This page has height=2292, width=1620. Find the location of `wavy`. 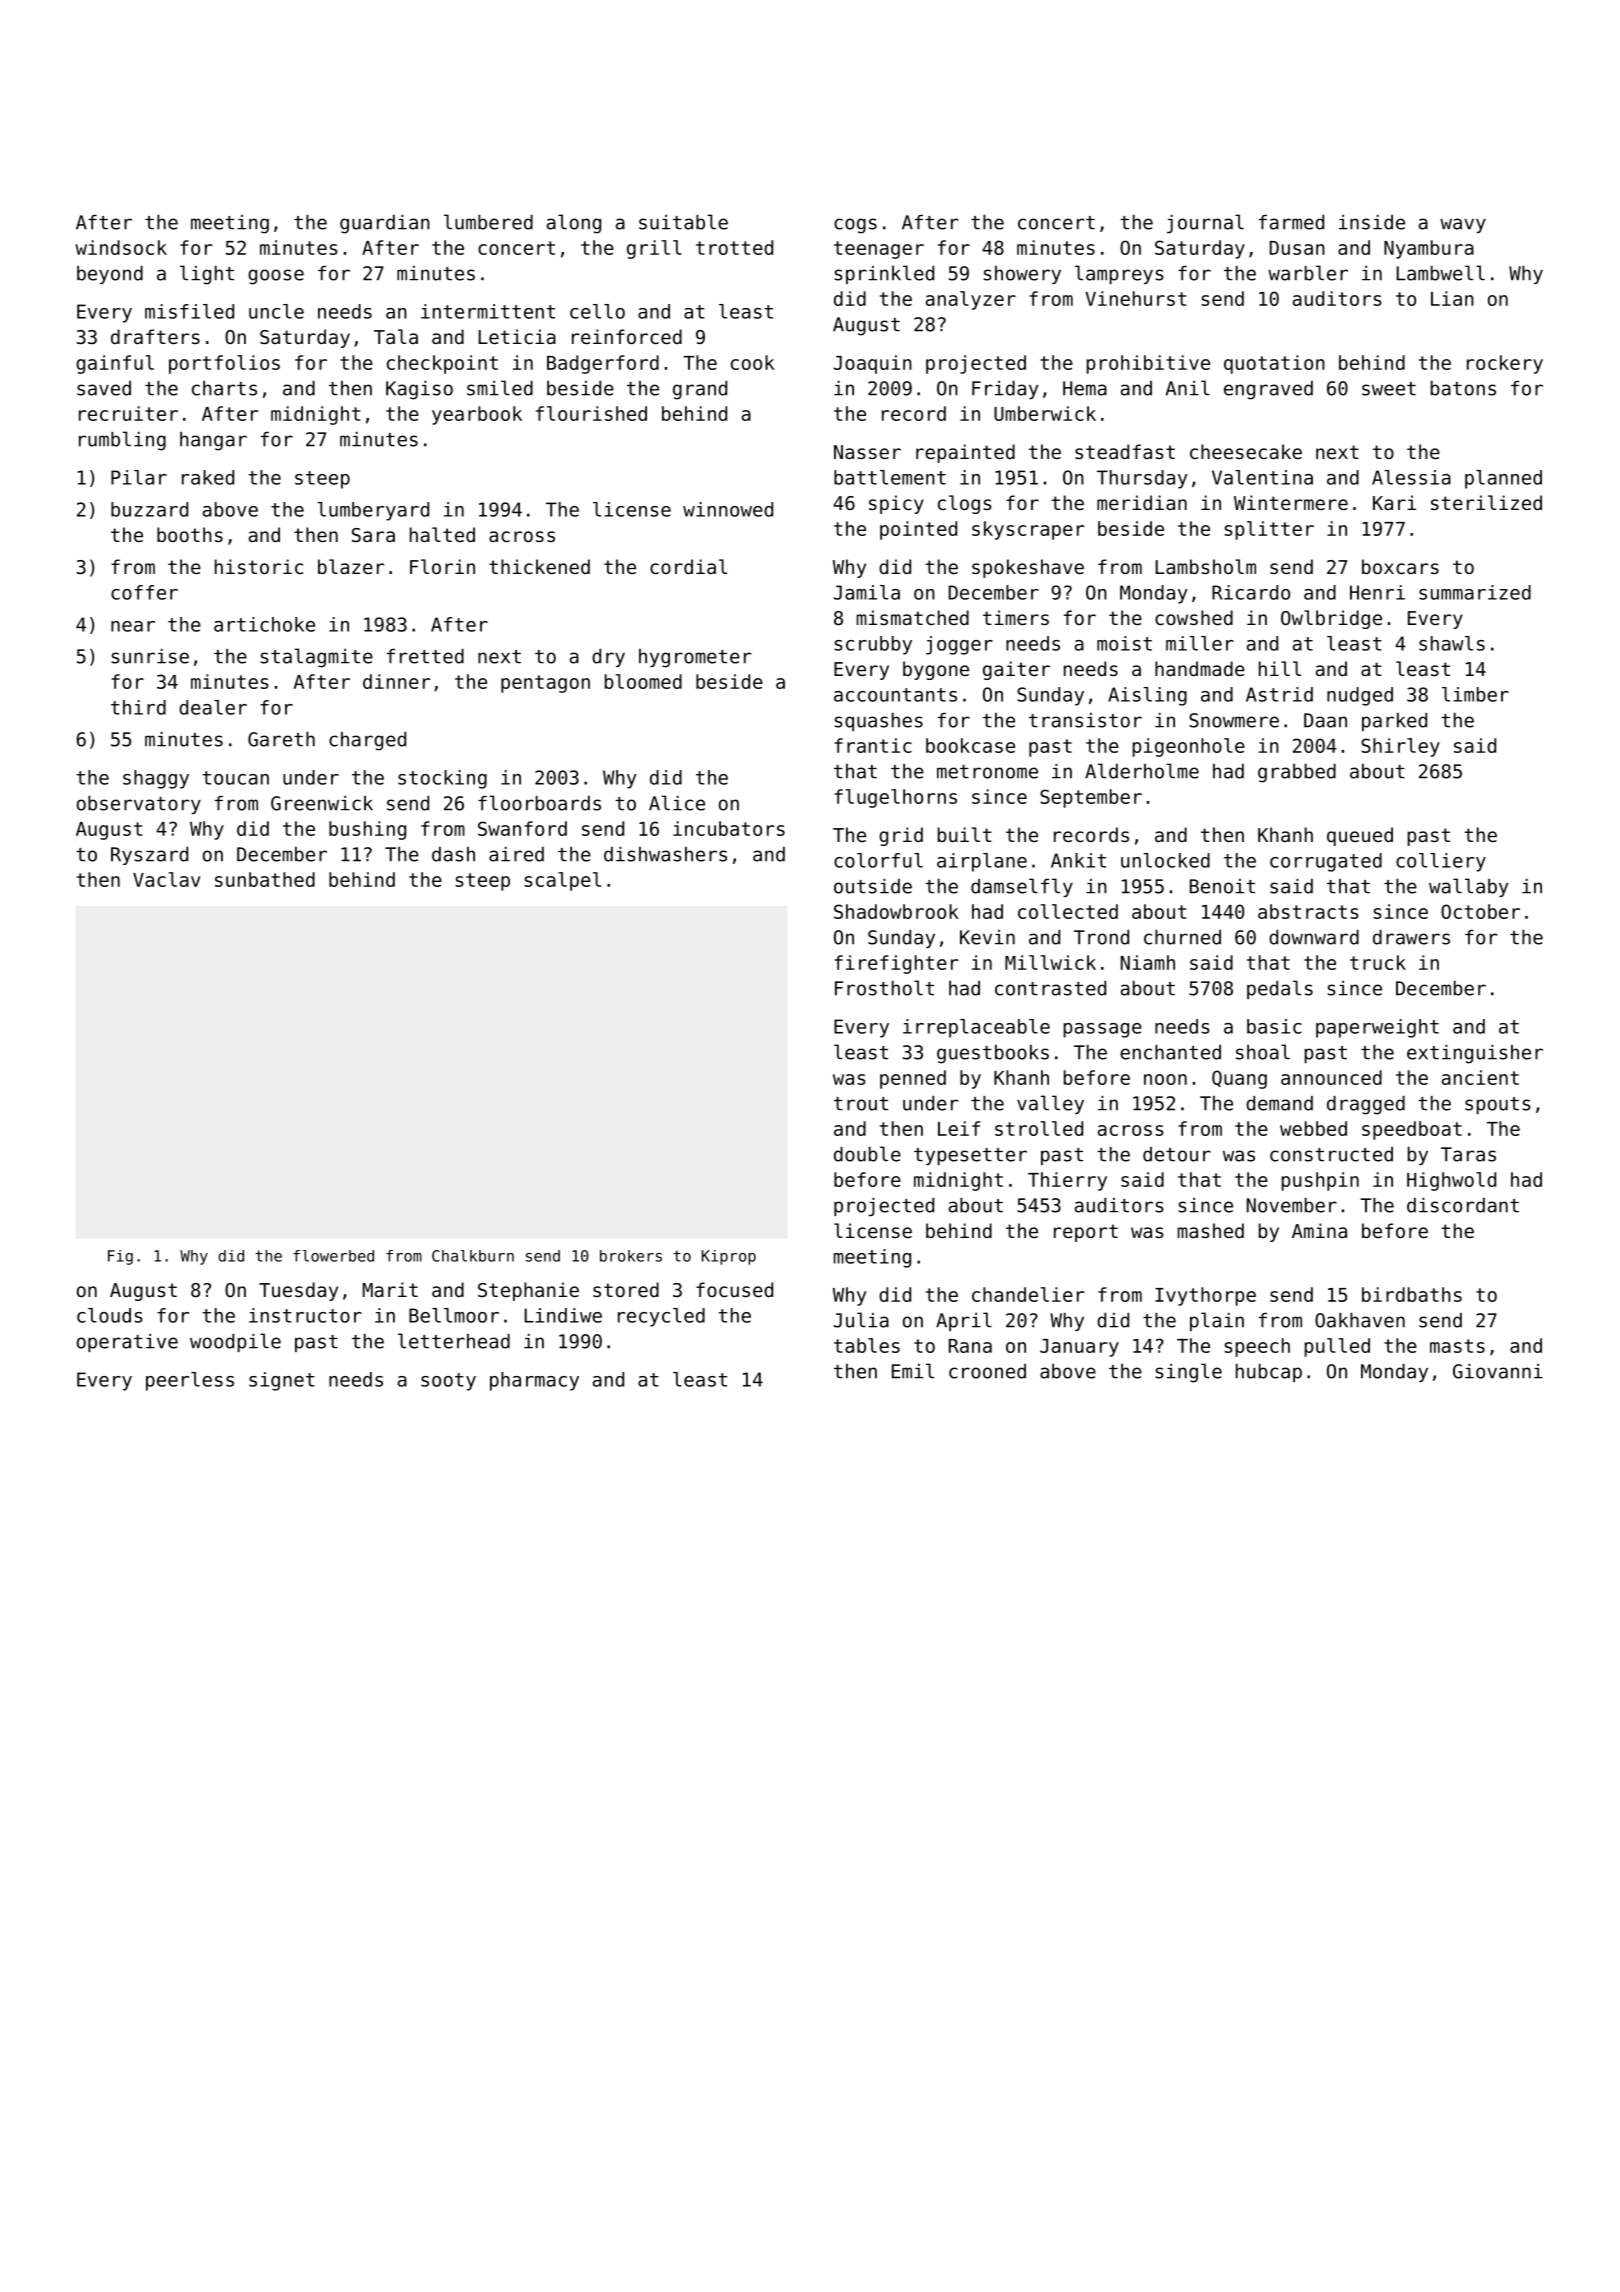

wavy is located at coordinates (1463, 225).
